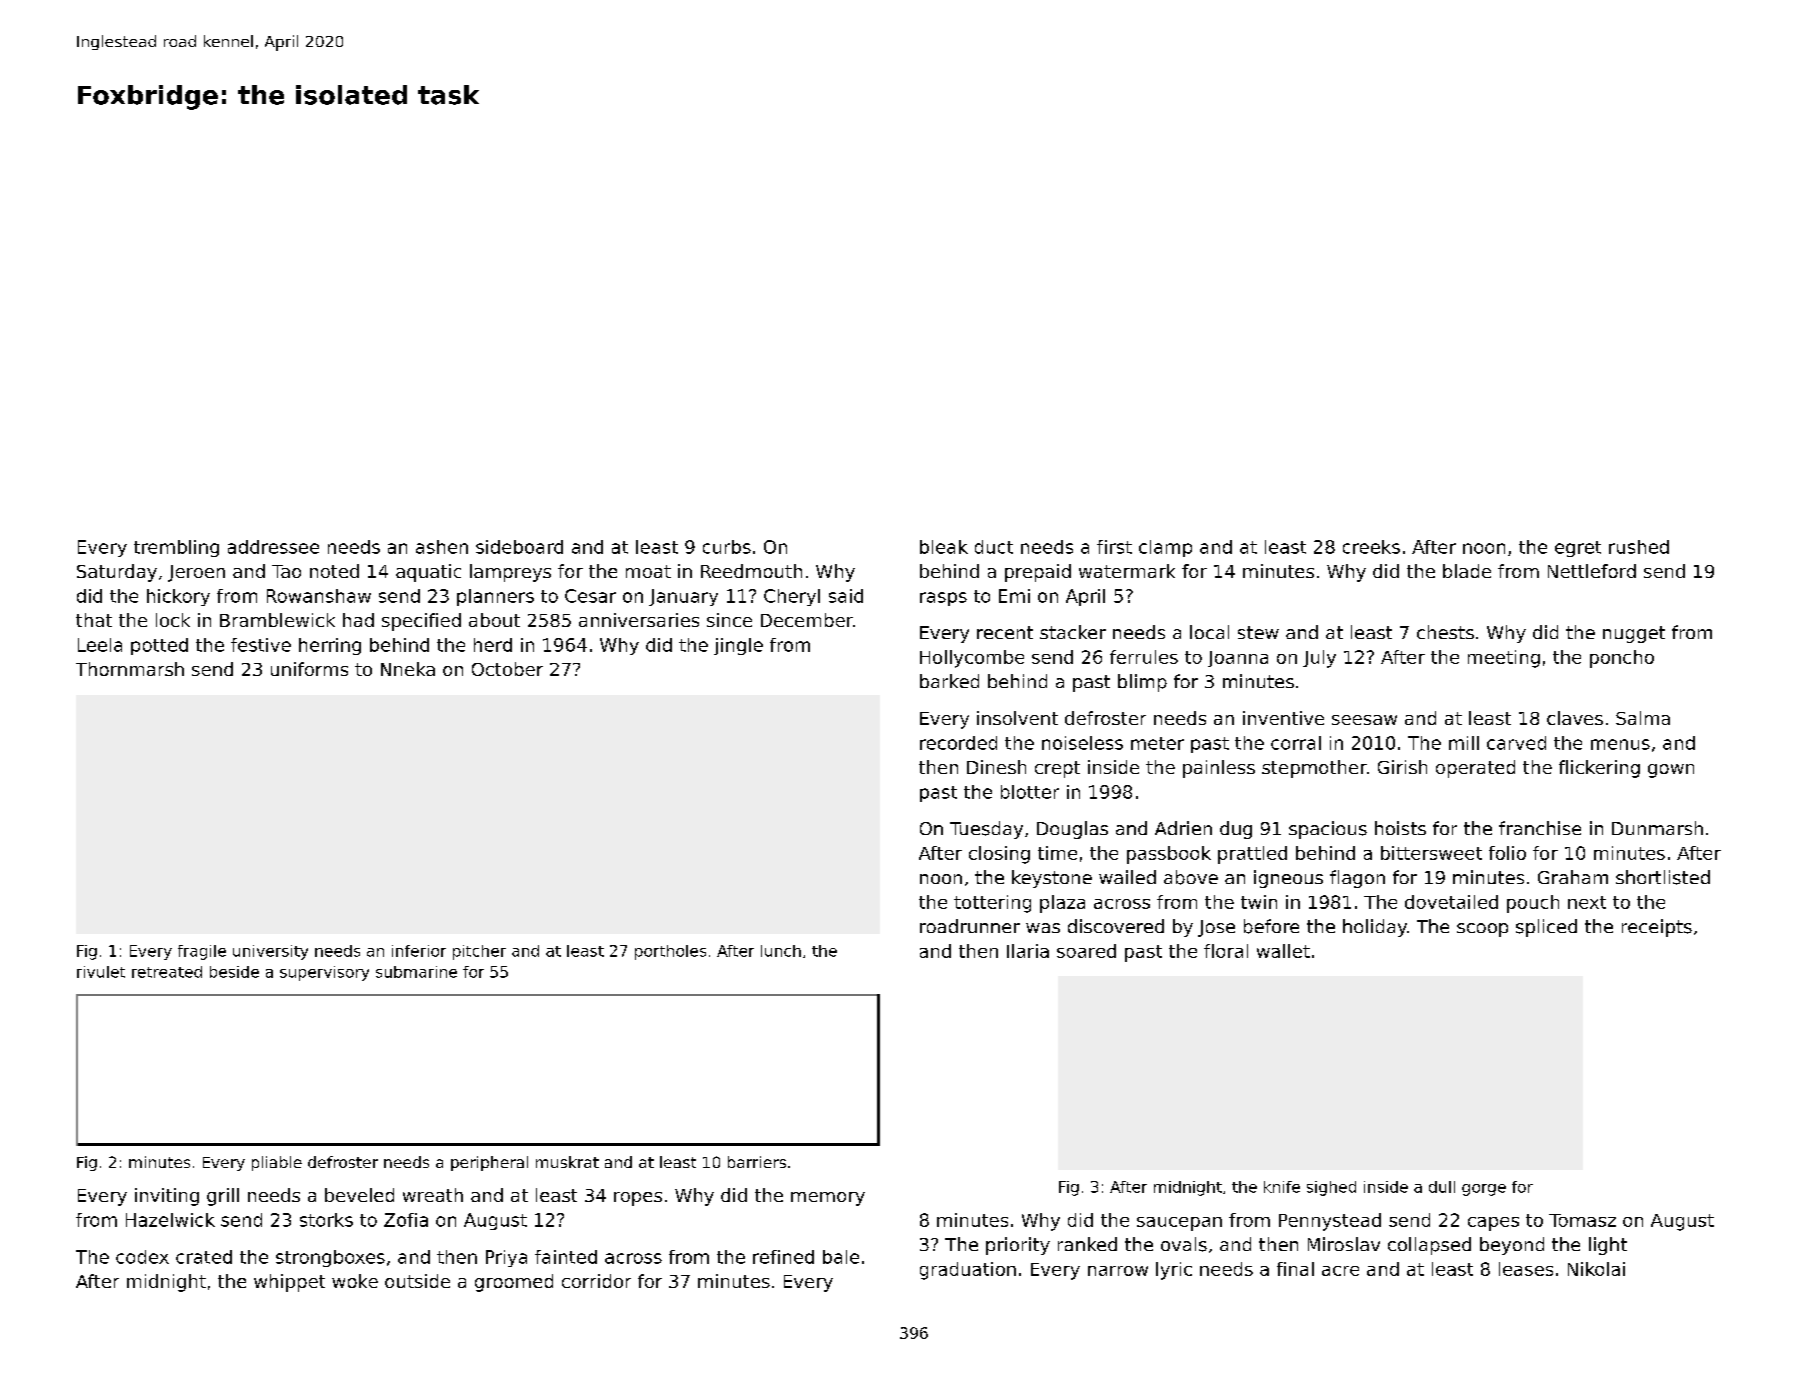 Image resolution: width=1798 pixels, height=1389 pixels. Describe the element at coordinates (289, 1283) in the screenshot. I see `whippet` at that location.
